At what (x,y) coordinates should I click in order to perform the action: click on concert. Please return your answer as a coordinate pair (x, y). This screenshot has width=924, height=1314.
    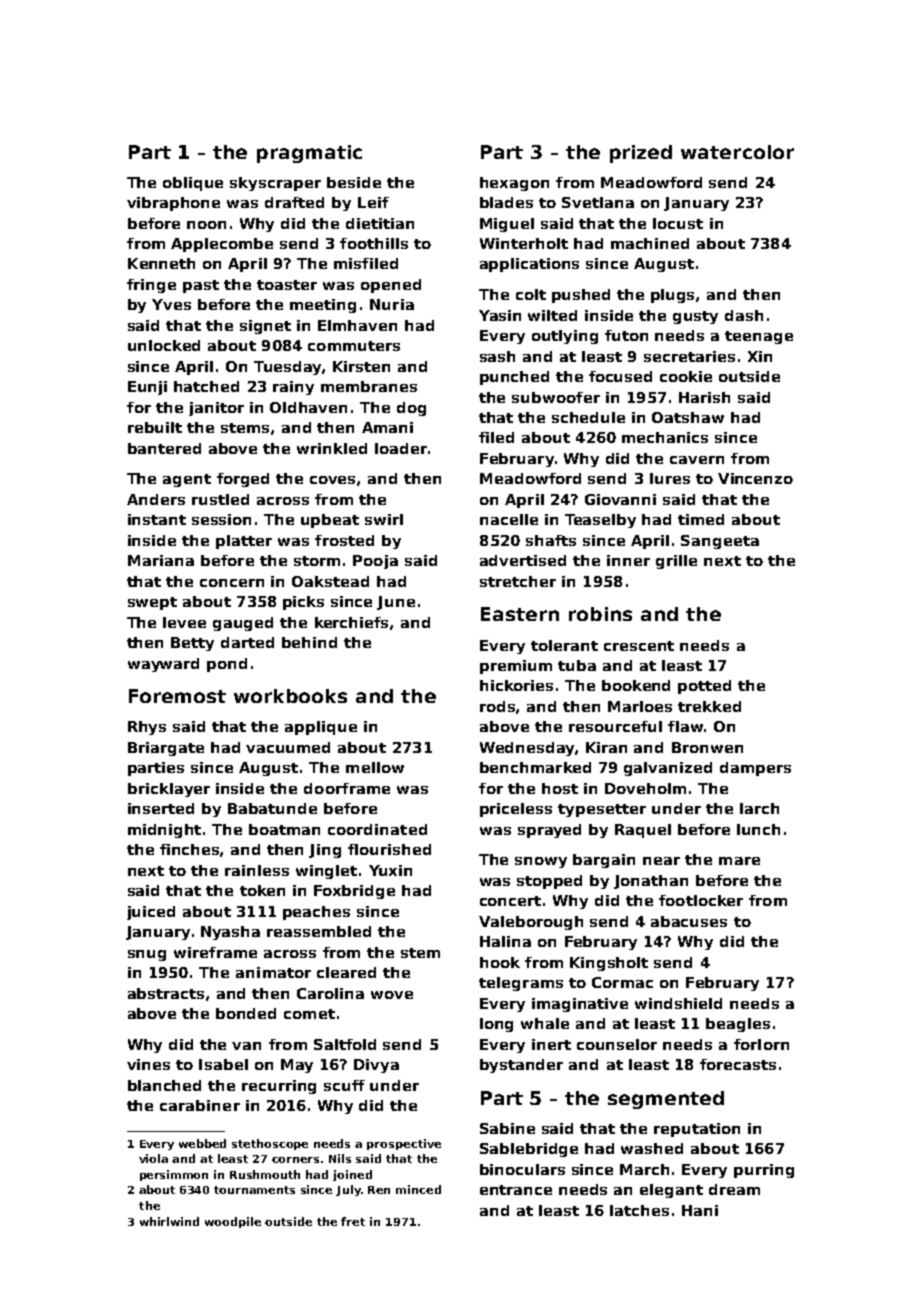
    Looking at the image, I should click on (510, 901).
